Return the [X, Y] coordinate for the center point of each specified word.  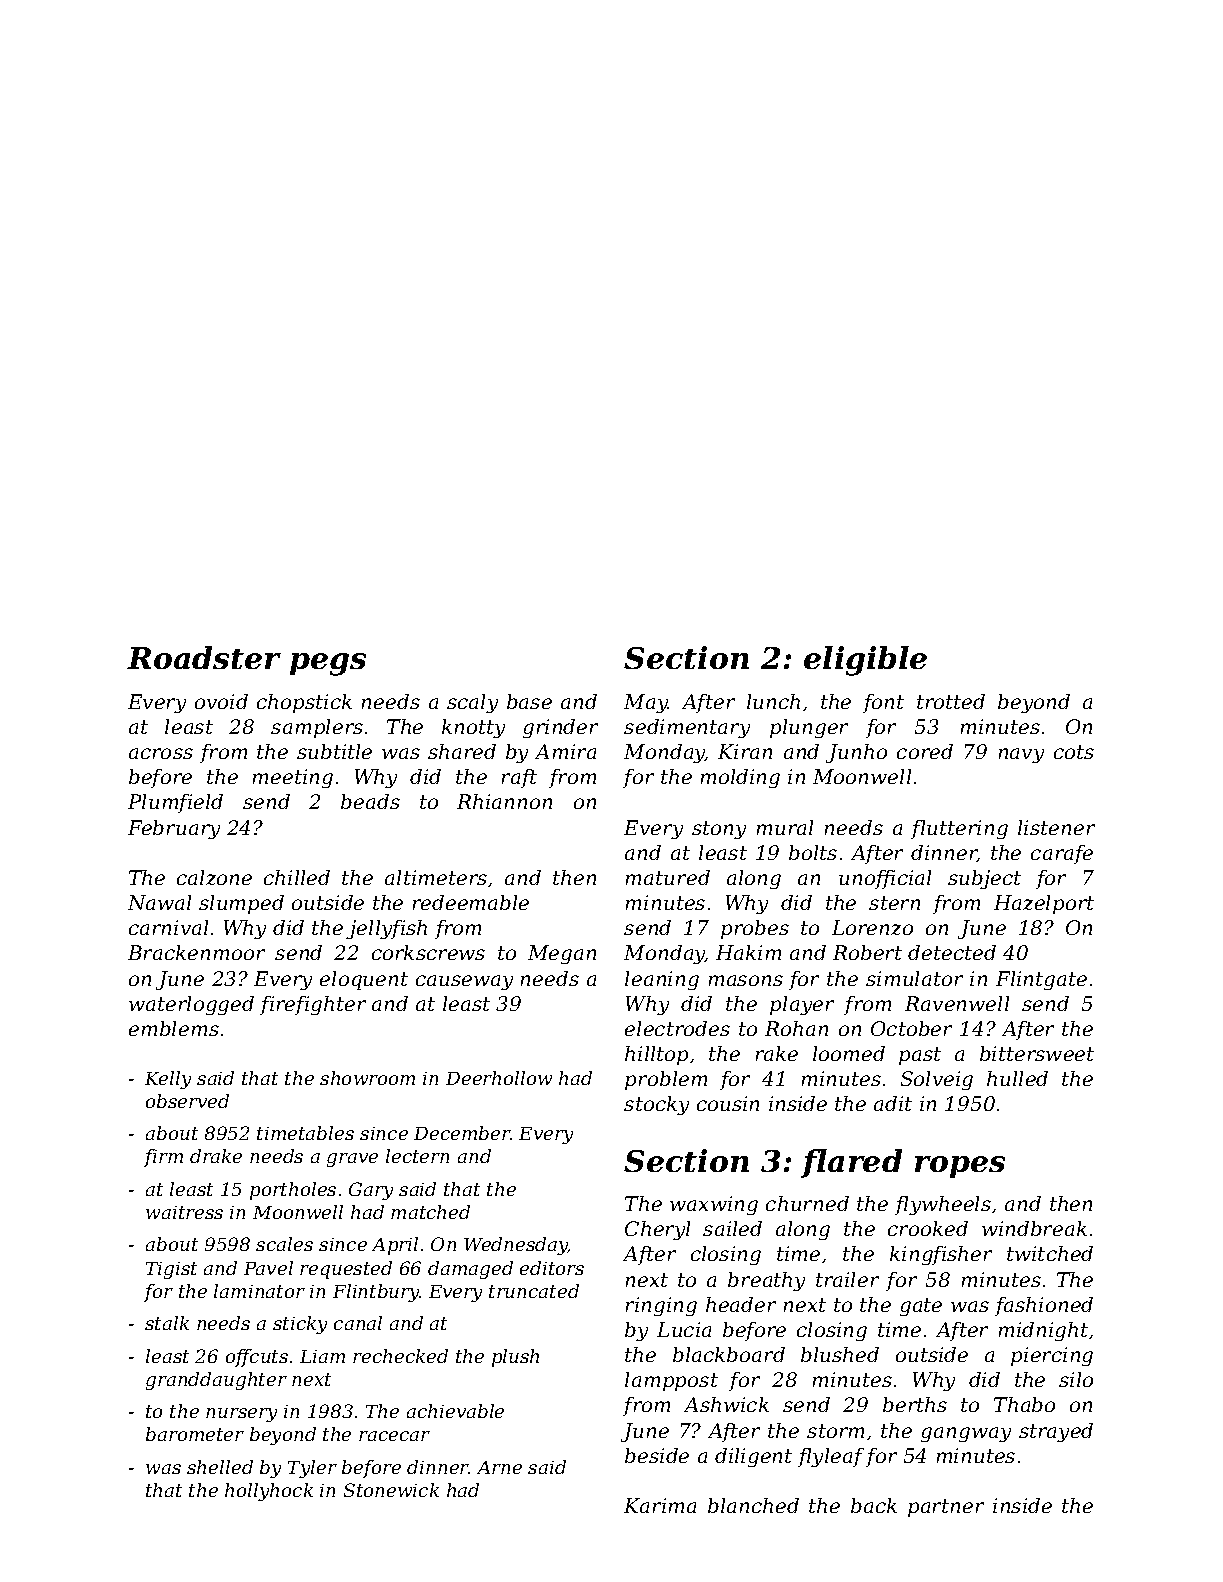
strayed [1056, 1432]
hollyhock [269, 1492]
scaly [472, 703]
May [646, 703]
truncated [534, 1291]
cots [1074, 752]
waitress [184, 1212]
